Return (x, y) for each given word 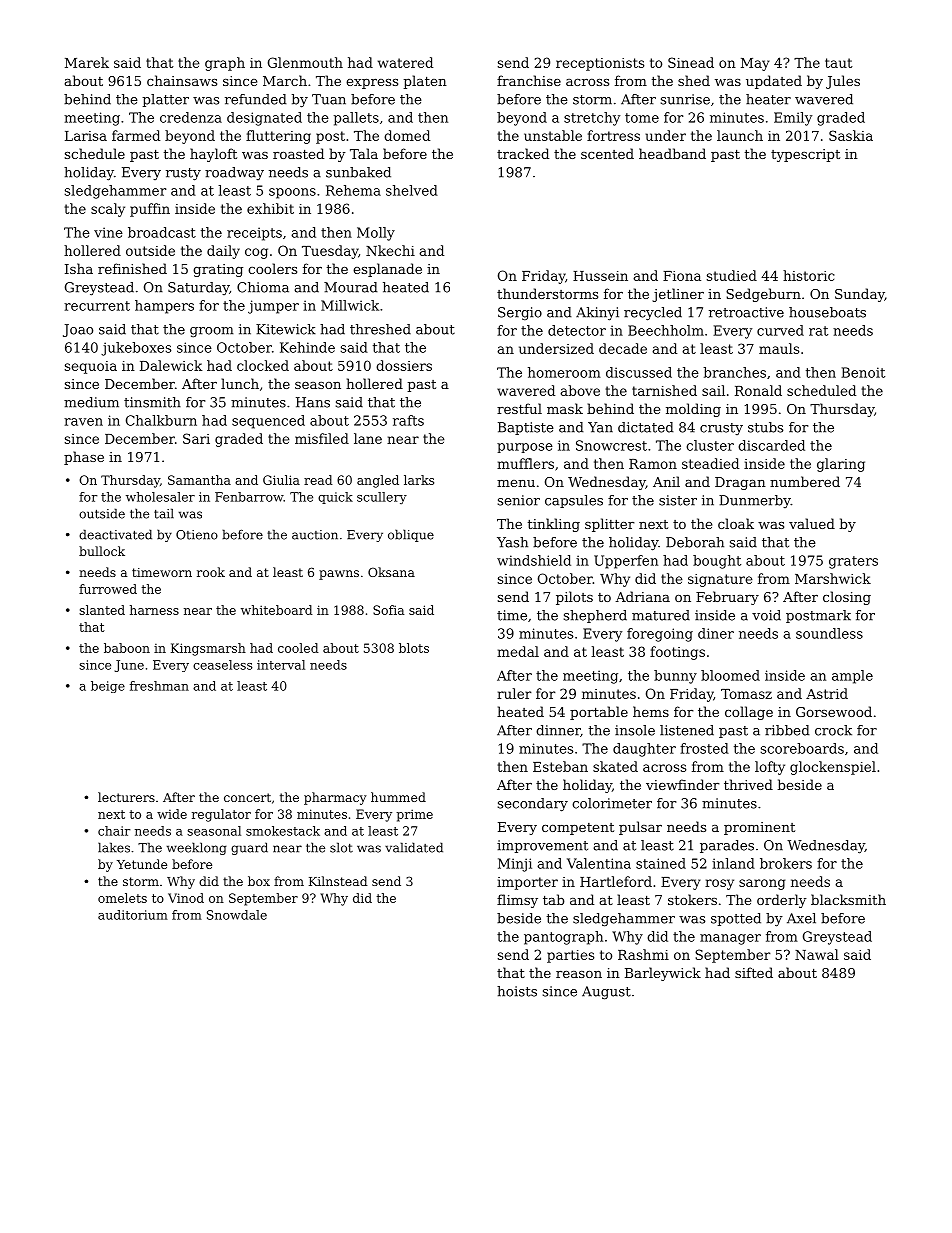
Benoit (863, 372)
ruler (514, 693)
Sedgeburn (763, 295)
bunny (675, 677)
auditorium (133, 915)
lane (368, 438)
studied (732, 275)
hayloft (213, 155)
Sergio (520, 313)
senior (519, 500)
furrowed (108, 589)
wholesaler (160, 497)
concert (247, 797)
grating (218, 270)
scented (607, 153)
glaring (841, 465)
